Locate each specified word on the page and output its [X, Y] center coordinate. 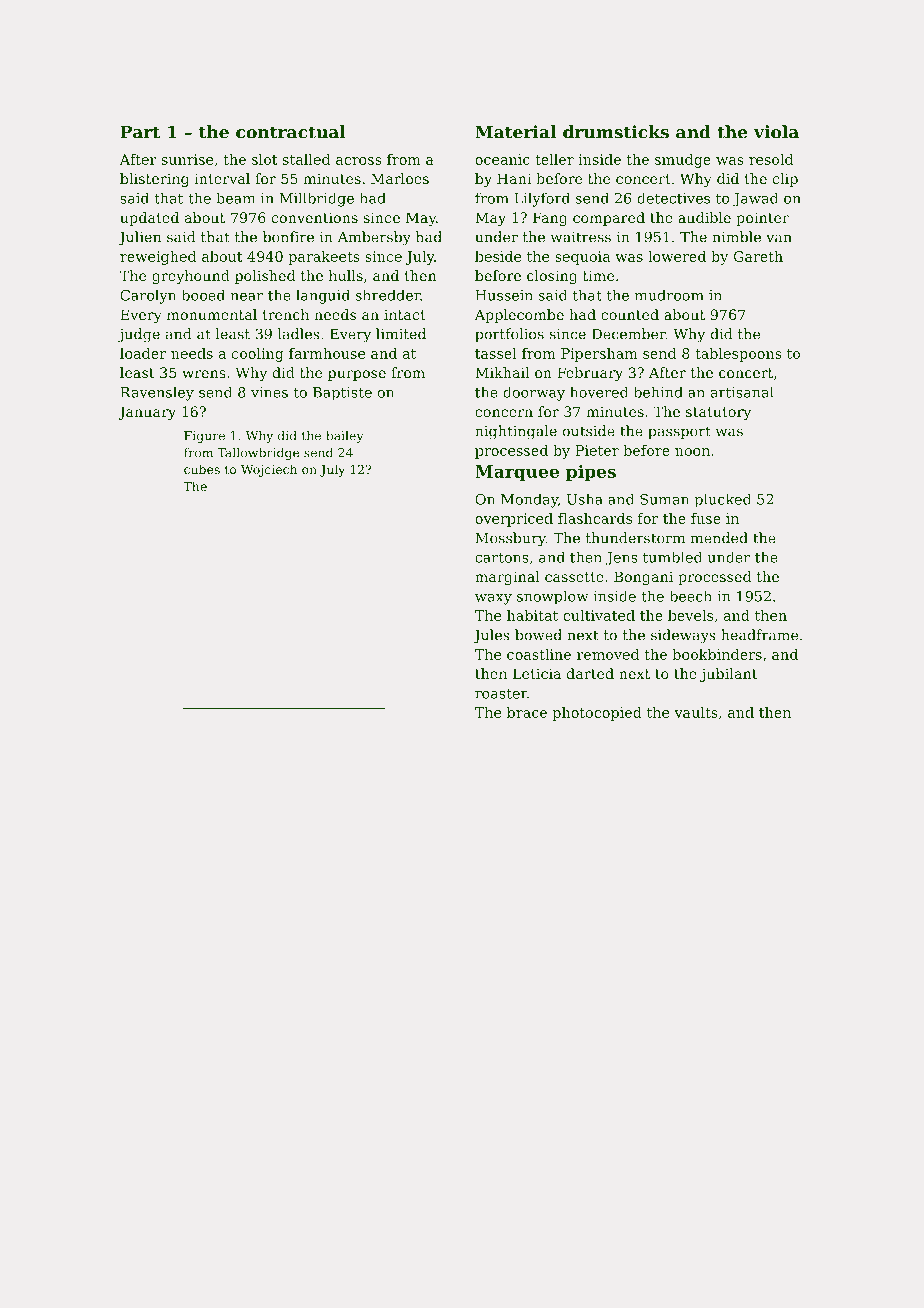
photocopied [597, 714]
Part [140, 132]
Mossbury [510, 539]
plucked [722, 500]
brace [527, 712]
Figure [204, 437]
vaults [696, 712]
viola [776, 132]
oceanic [502, 159]
